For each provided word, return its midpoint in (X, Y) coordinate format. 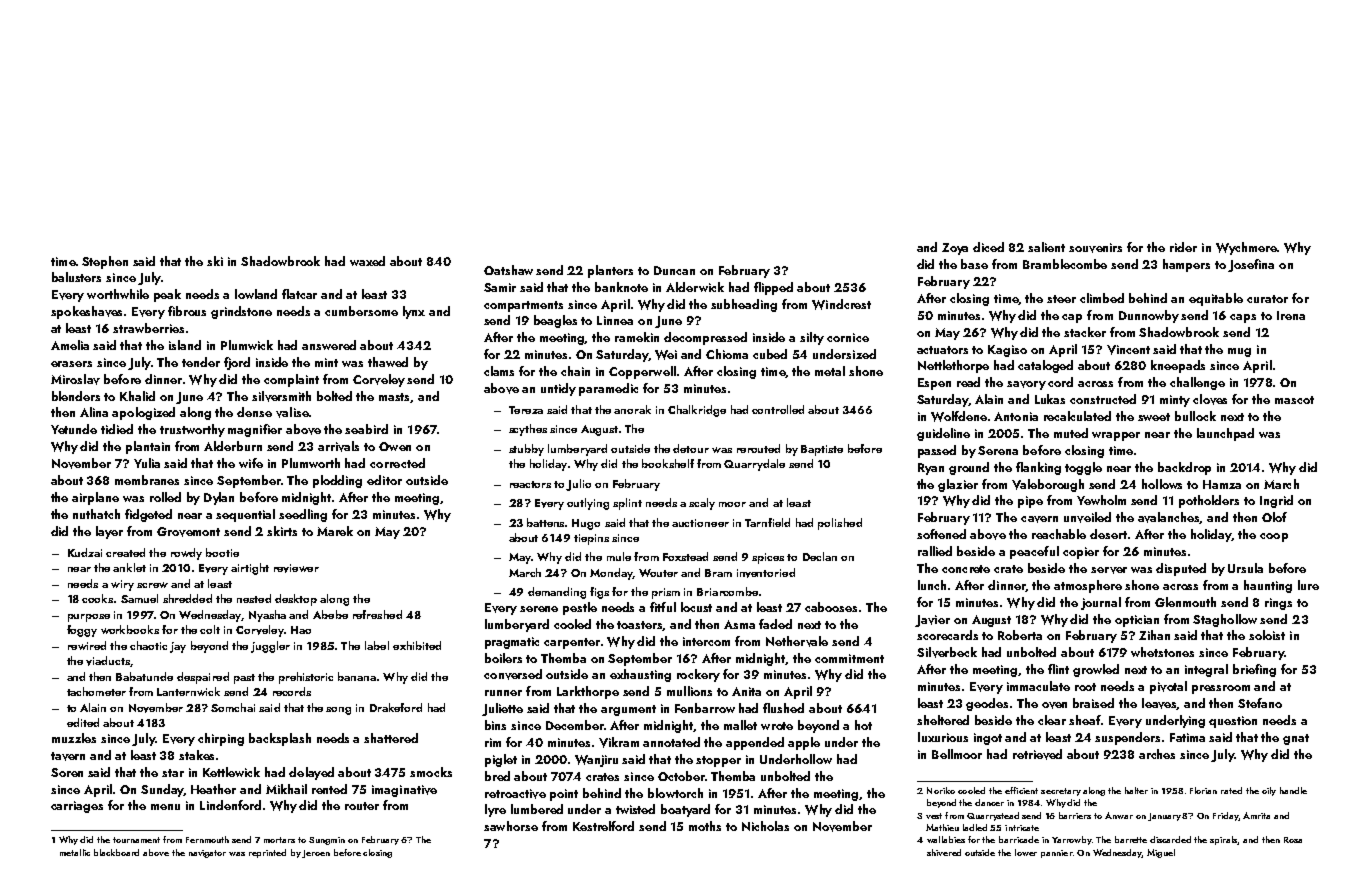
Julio (578, 485)
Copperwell (642, 372)
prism (666, 593)
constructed (1103, 399)
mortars (279, 840)
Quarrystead (993, 816)
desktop (296, 600)
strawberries (148, 328)
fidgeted (148, 515)
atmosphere (1088, 586)
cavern (1039, 519)
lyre (495, 810)
